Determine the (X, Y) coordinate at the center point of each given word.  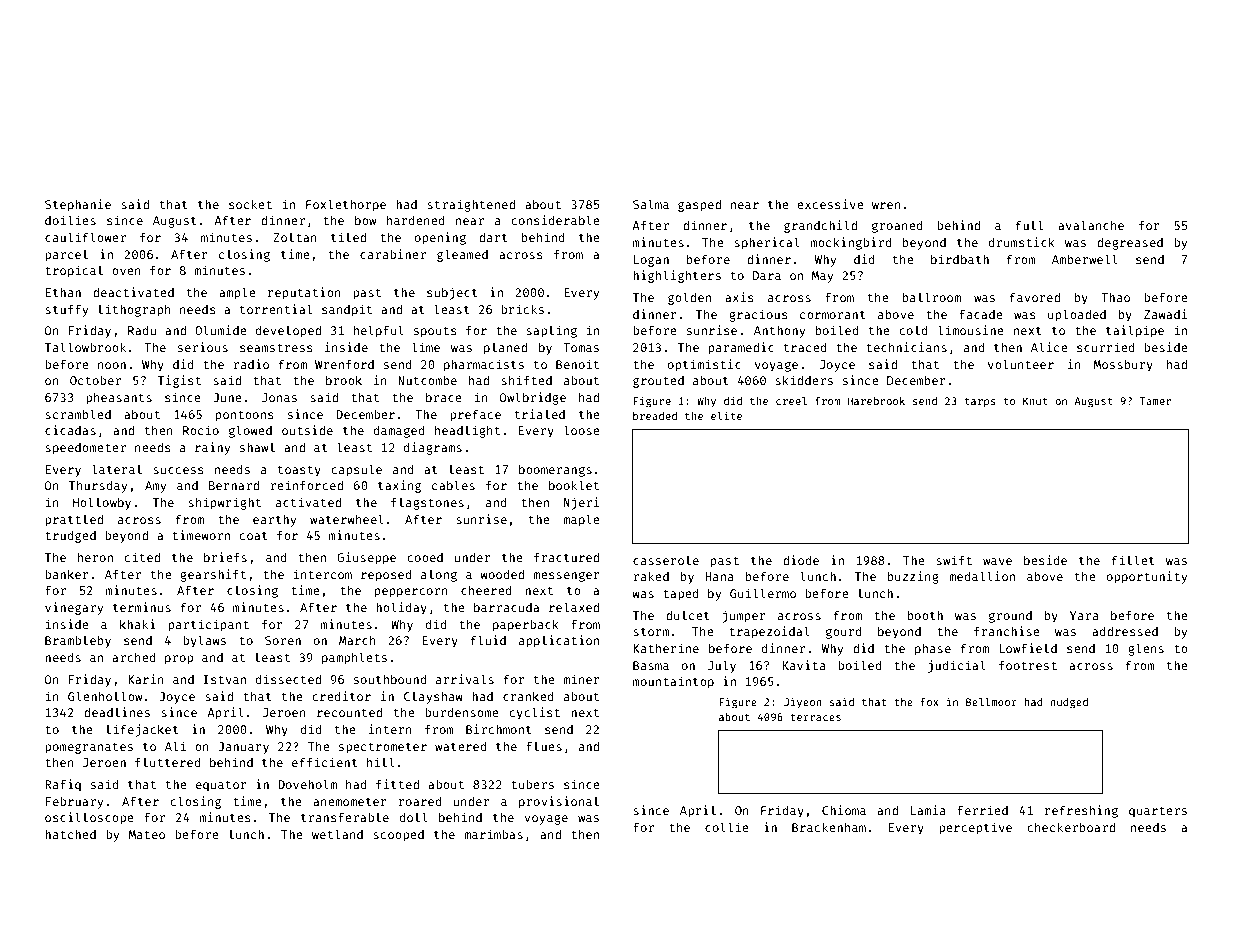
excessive (830, 204)
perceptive (975, 828)
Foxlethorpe (346, 205)
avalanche (1091, 225)
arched (134, 657)
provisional (559, 802)
